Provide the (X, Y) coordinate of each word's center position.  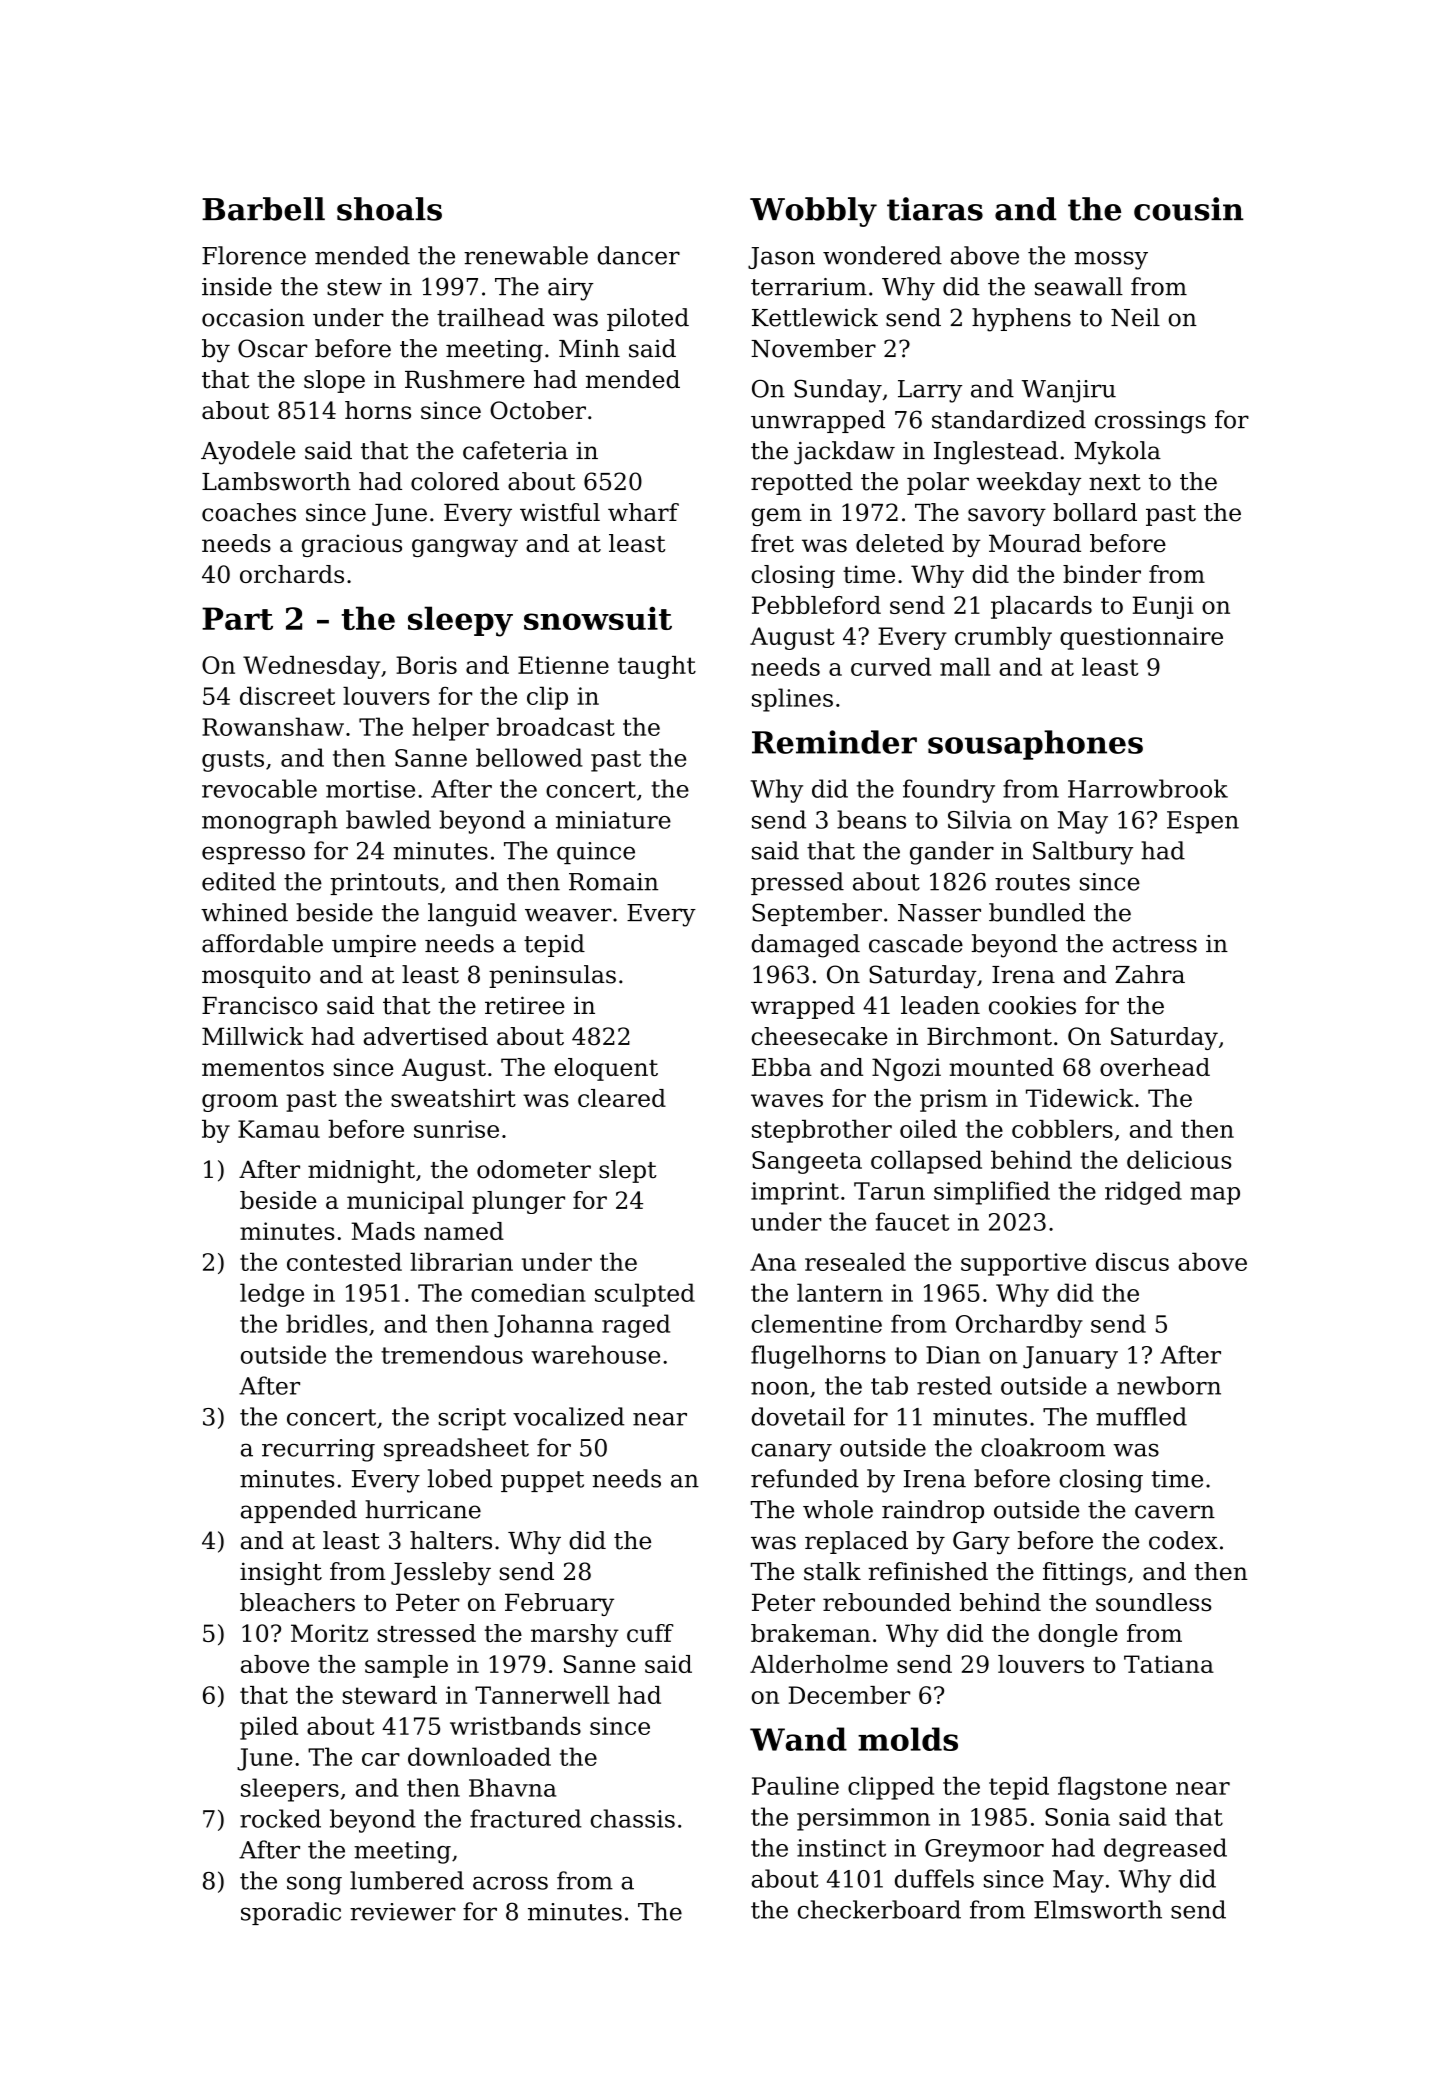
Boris (426, 665)
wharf (643, 512)
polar (938, 483)
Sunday (838, 391)
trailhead (491, 317)
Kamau (279, 1129)
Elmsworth (1098, 1909)
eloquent (606, 1069)
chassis (632, 1818)
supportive (1023, 1264)
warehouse (595, 1354)
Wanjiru (1069, 391)
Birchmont (989, 1036)
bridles (326, 1323)
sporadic (291, 1913)
